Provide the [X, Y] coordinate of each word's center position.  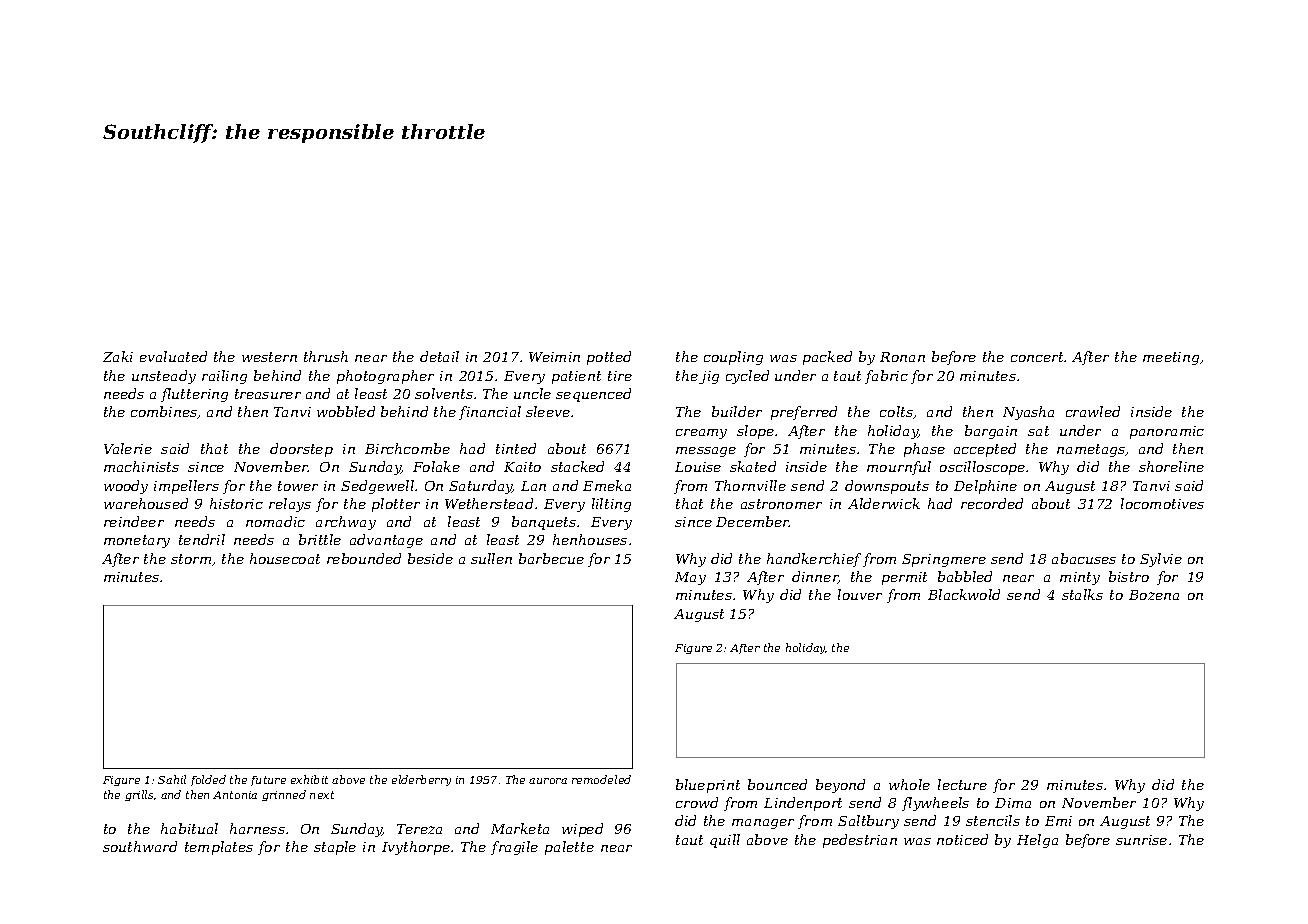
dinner [815, 577]
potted [609, 358]
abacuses [1084, 558]
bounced [777, 784]
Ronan [902, 357]
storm [191, 559]
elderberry [421, 780]
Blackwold [964, 594]
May [690, 578]
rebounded [364, 558]
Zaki [118, 356]
